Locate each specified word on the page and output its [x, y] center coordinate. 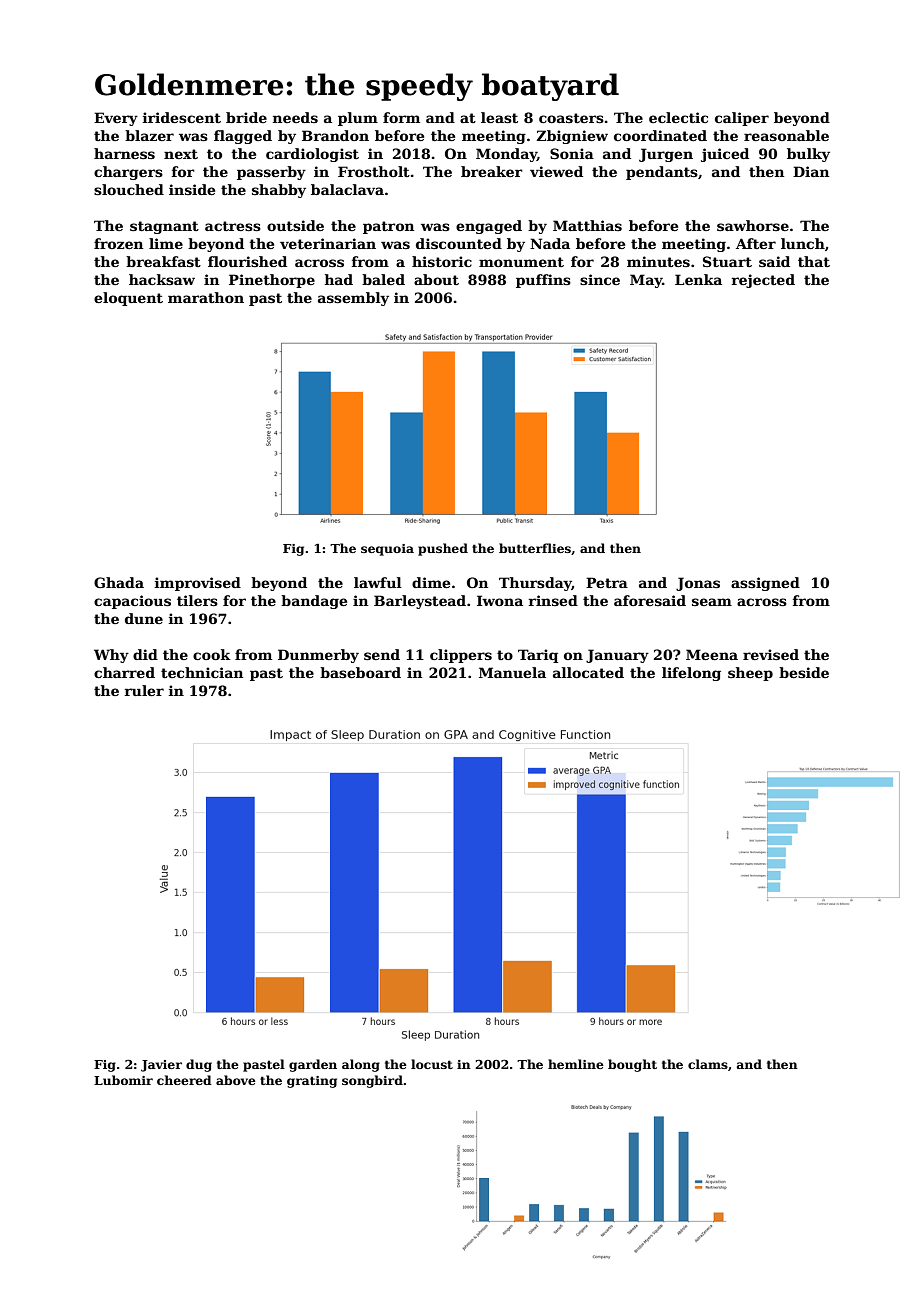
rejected [763, 281]
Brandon [335, 135]
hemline [576, 1064]
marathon [206, 297]
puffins [543, 281]
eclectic [678, 117]
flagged [243, 137]
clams [708, 1064]
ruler [144, 690]
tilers [197, 600]
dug [199, 1065]
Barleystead [420, 602]
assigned [765, 584]
